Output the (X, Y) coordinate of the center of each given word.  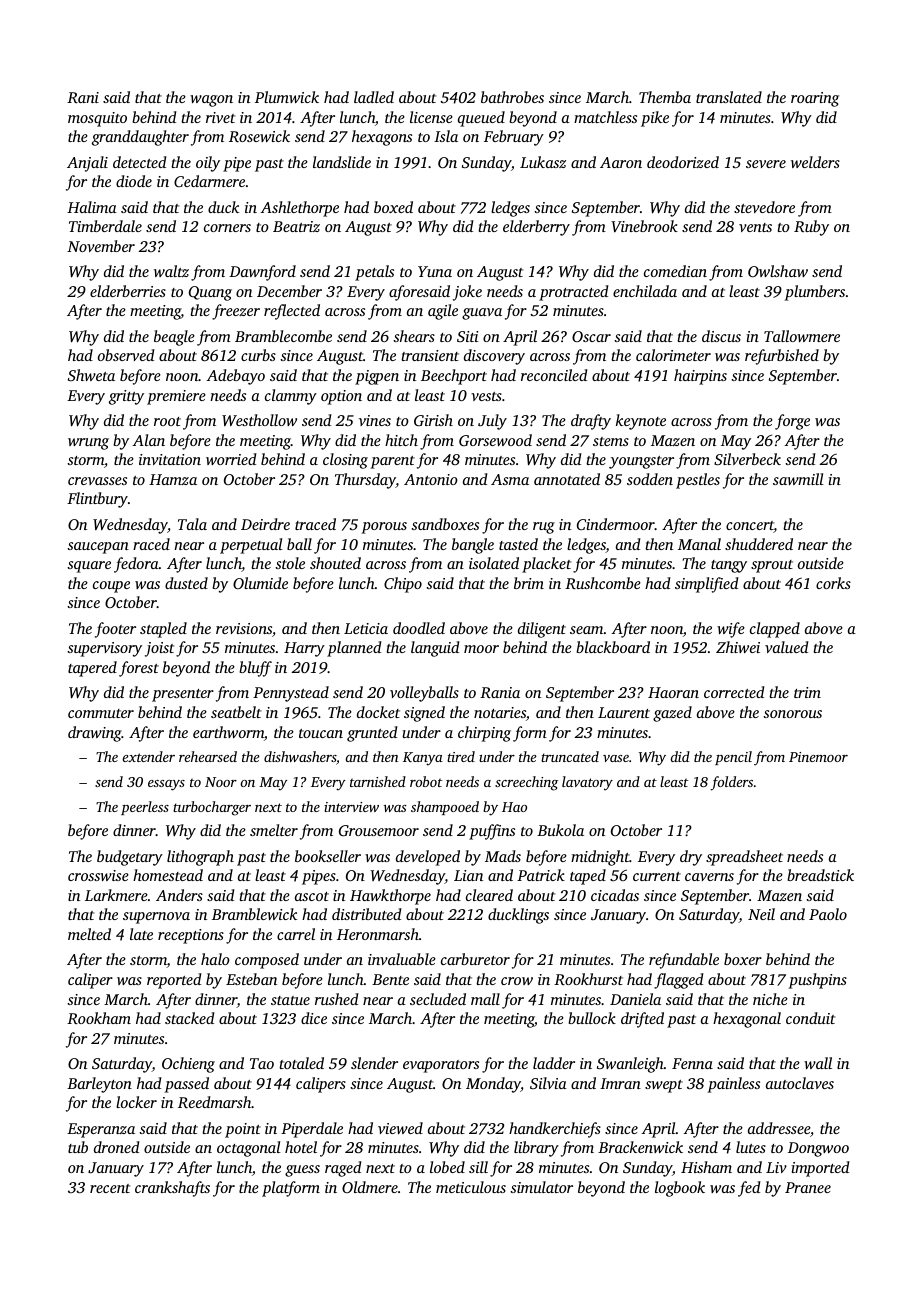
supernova (156, 918)
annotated (567, 479)
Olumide (260, 583)
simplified (707, 585)
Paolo (828, 914)
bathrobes (512, 97)
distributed (367, 914)
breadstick (820, 875)
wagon (211, 101)
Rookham (99, 1018)
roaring (815, 99)
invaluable (402, 959)
